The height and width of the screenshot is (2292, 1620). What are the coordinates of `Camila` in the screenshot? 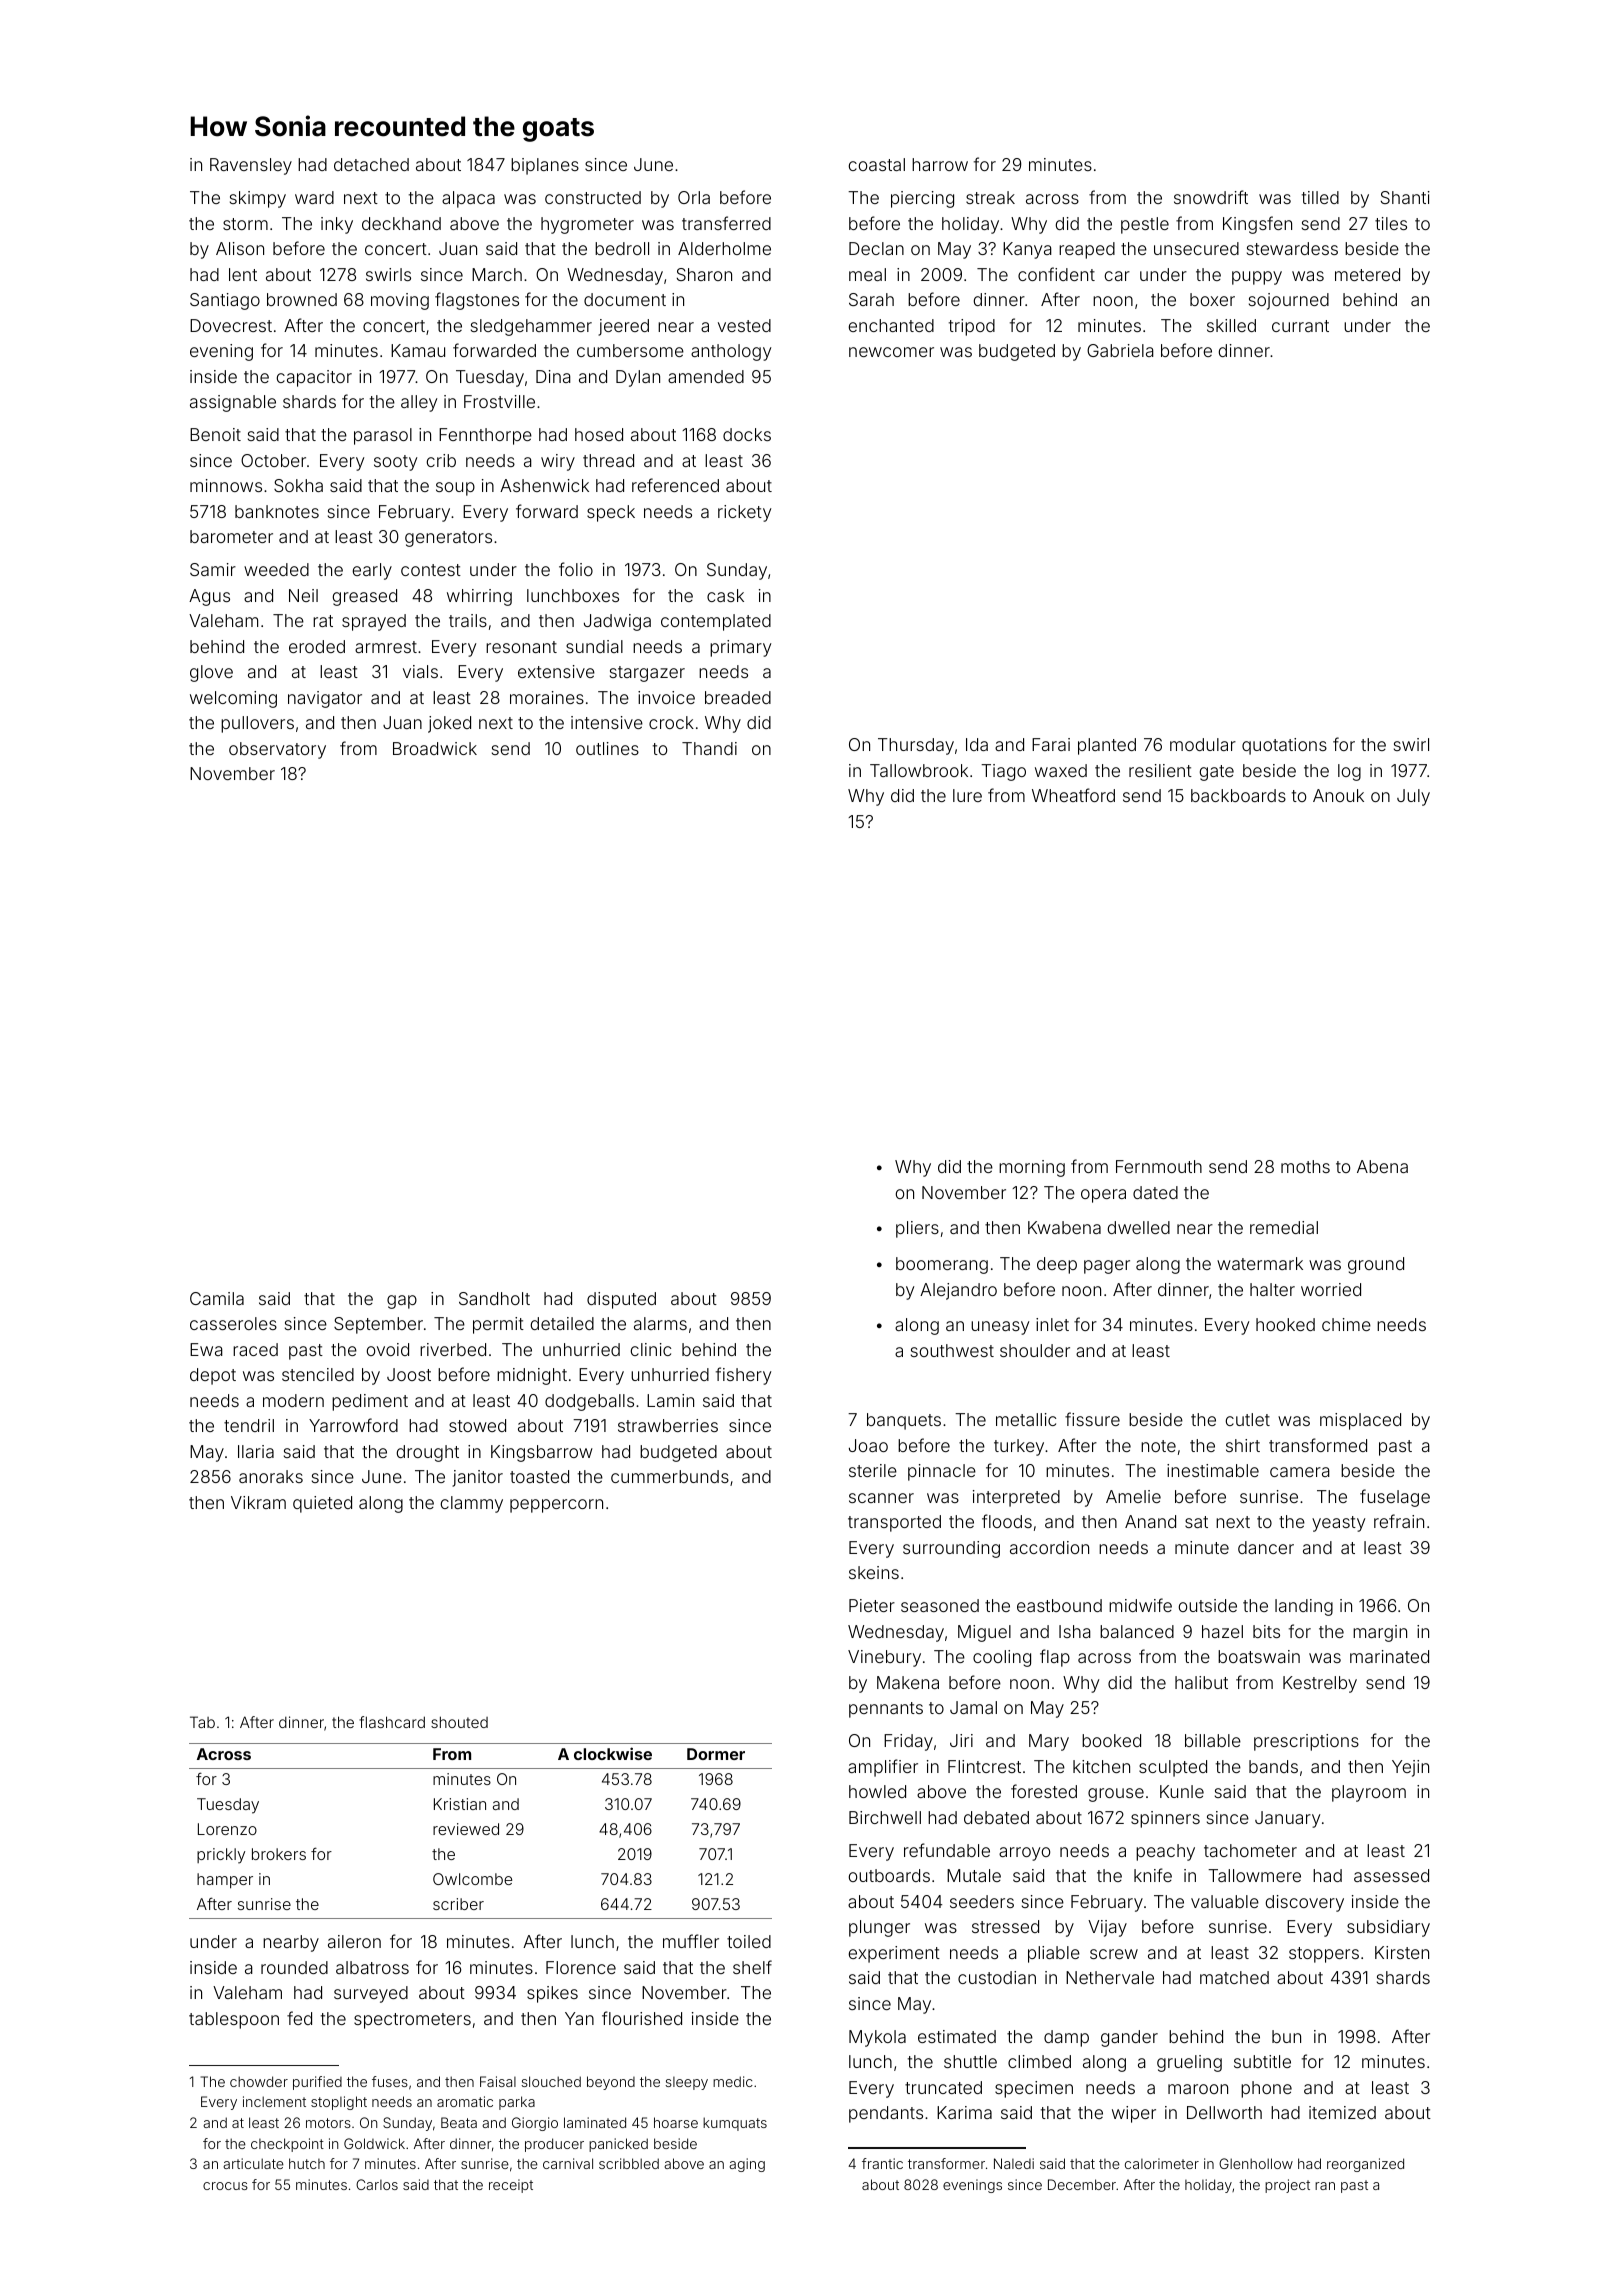 It's located at (217, 1298).
